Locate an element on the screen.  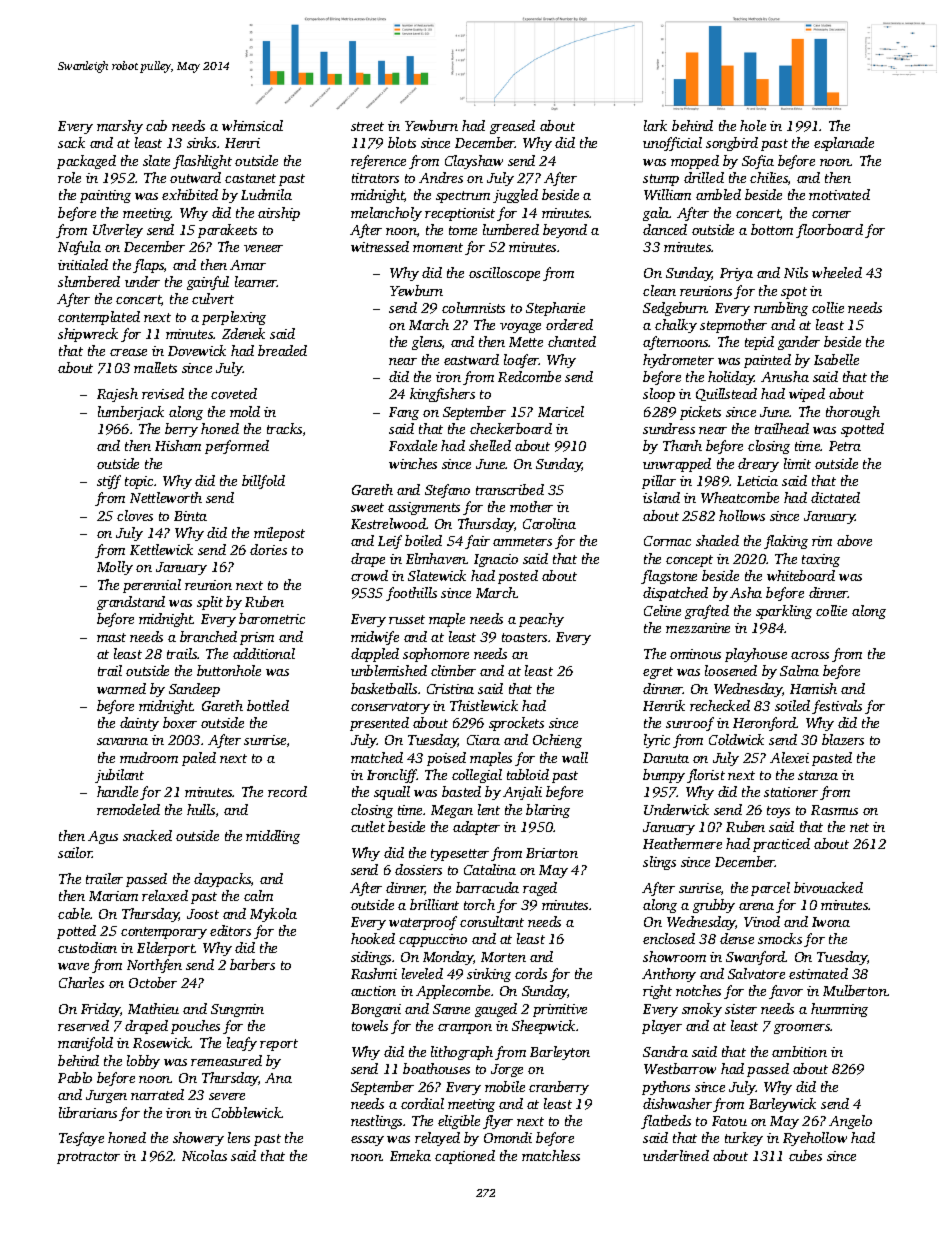
cubes is located at coordinates (805, 1155).
